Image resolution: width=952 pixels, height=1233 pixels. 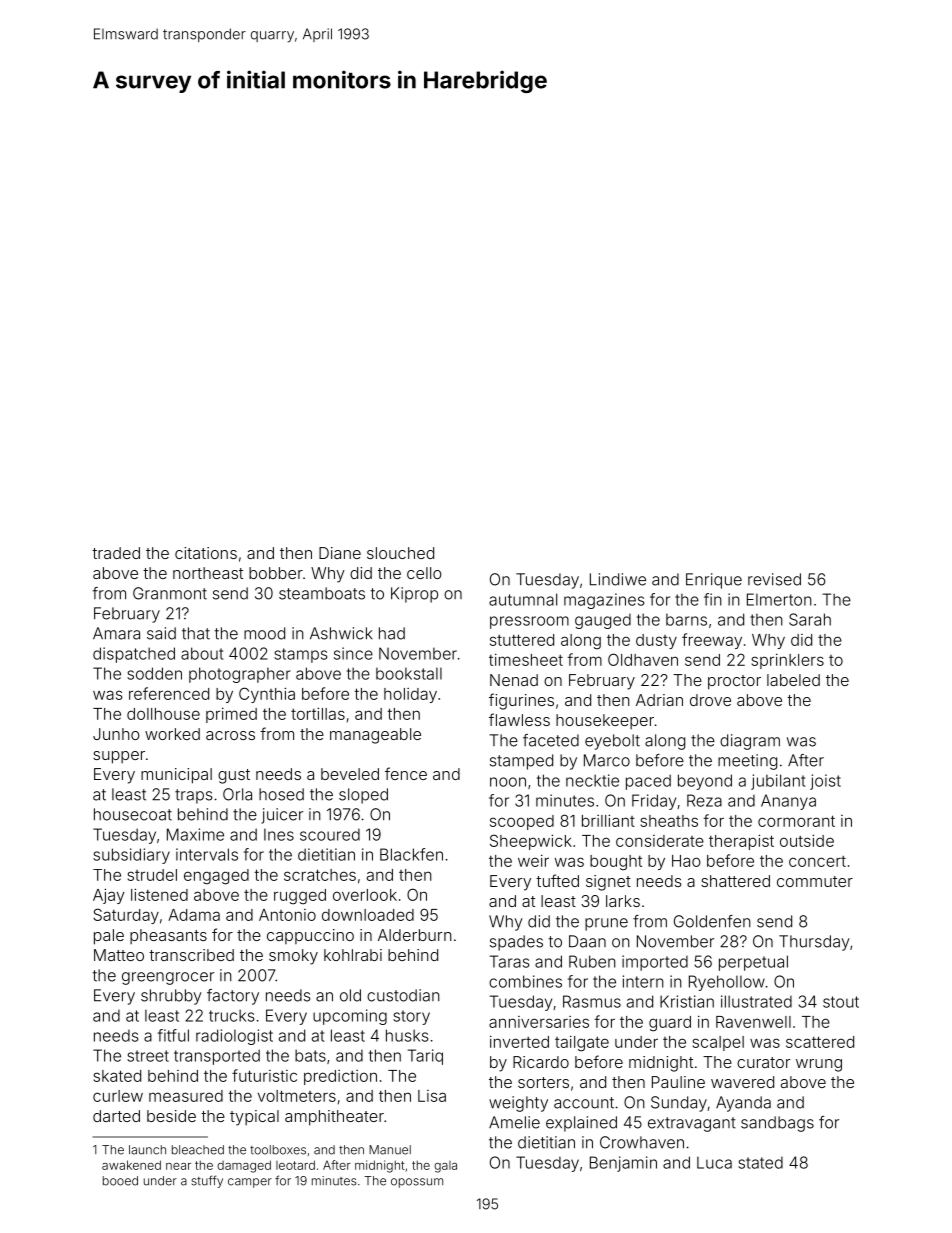 What do you see at coordinates (679, 1104) in the screenshot?
I see `Sunday` at bounding box center [679, 1104].
